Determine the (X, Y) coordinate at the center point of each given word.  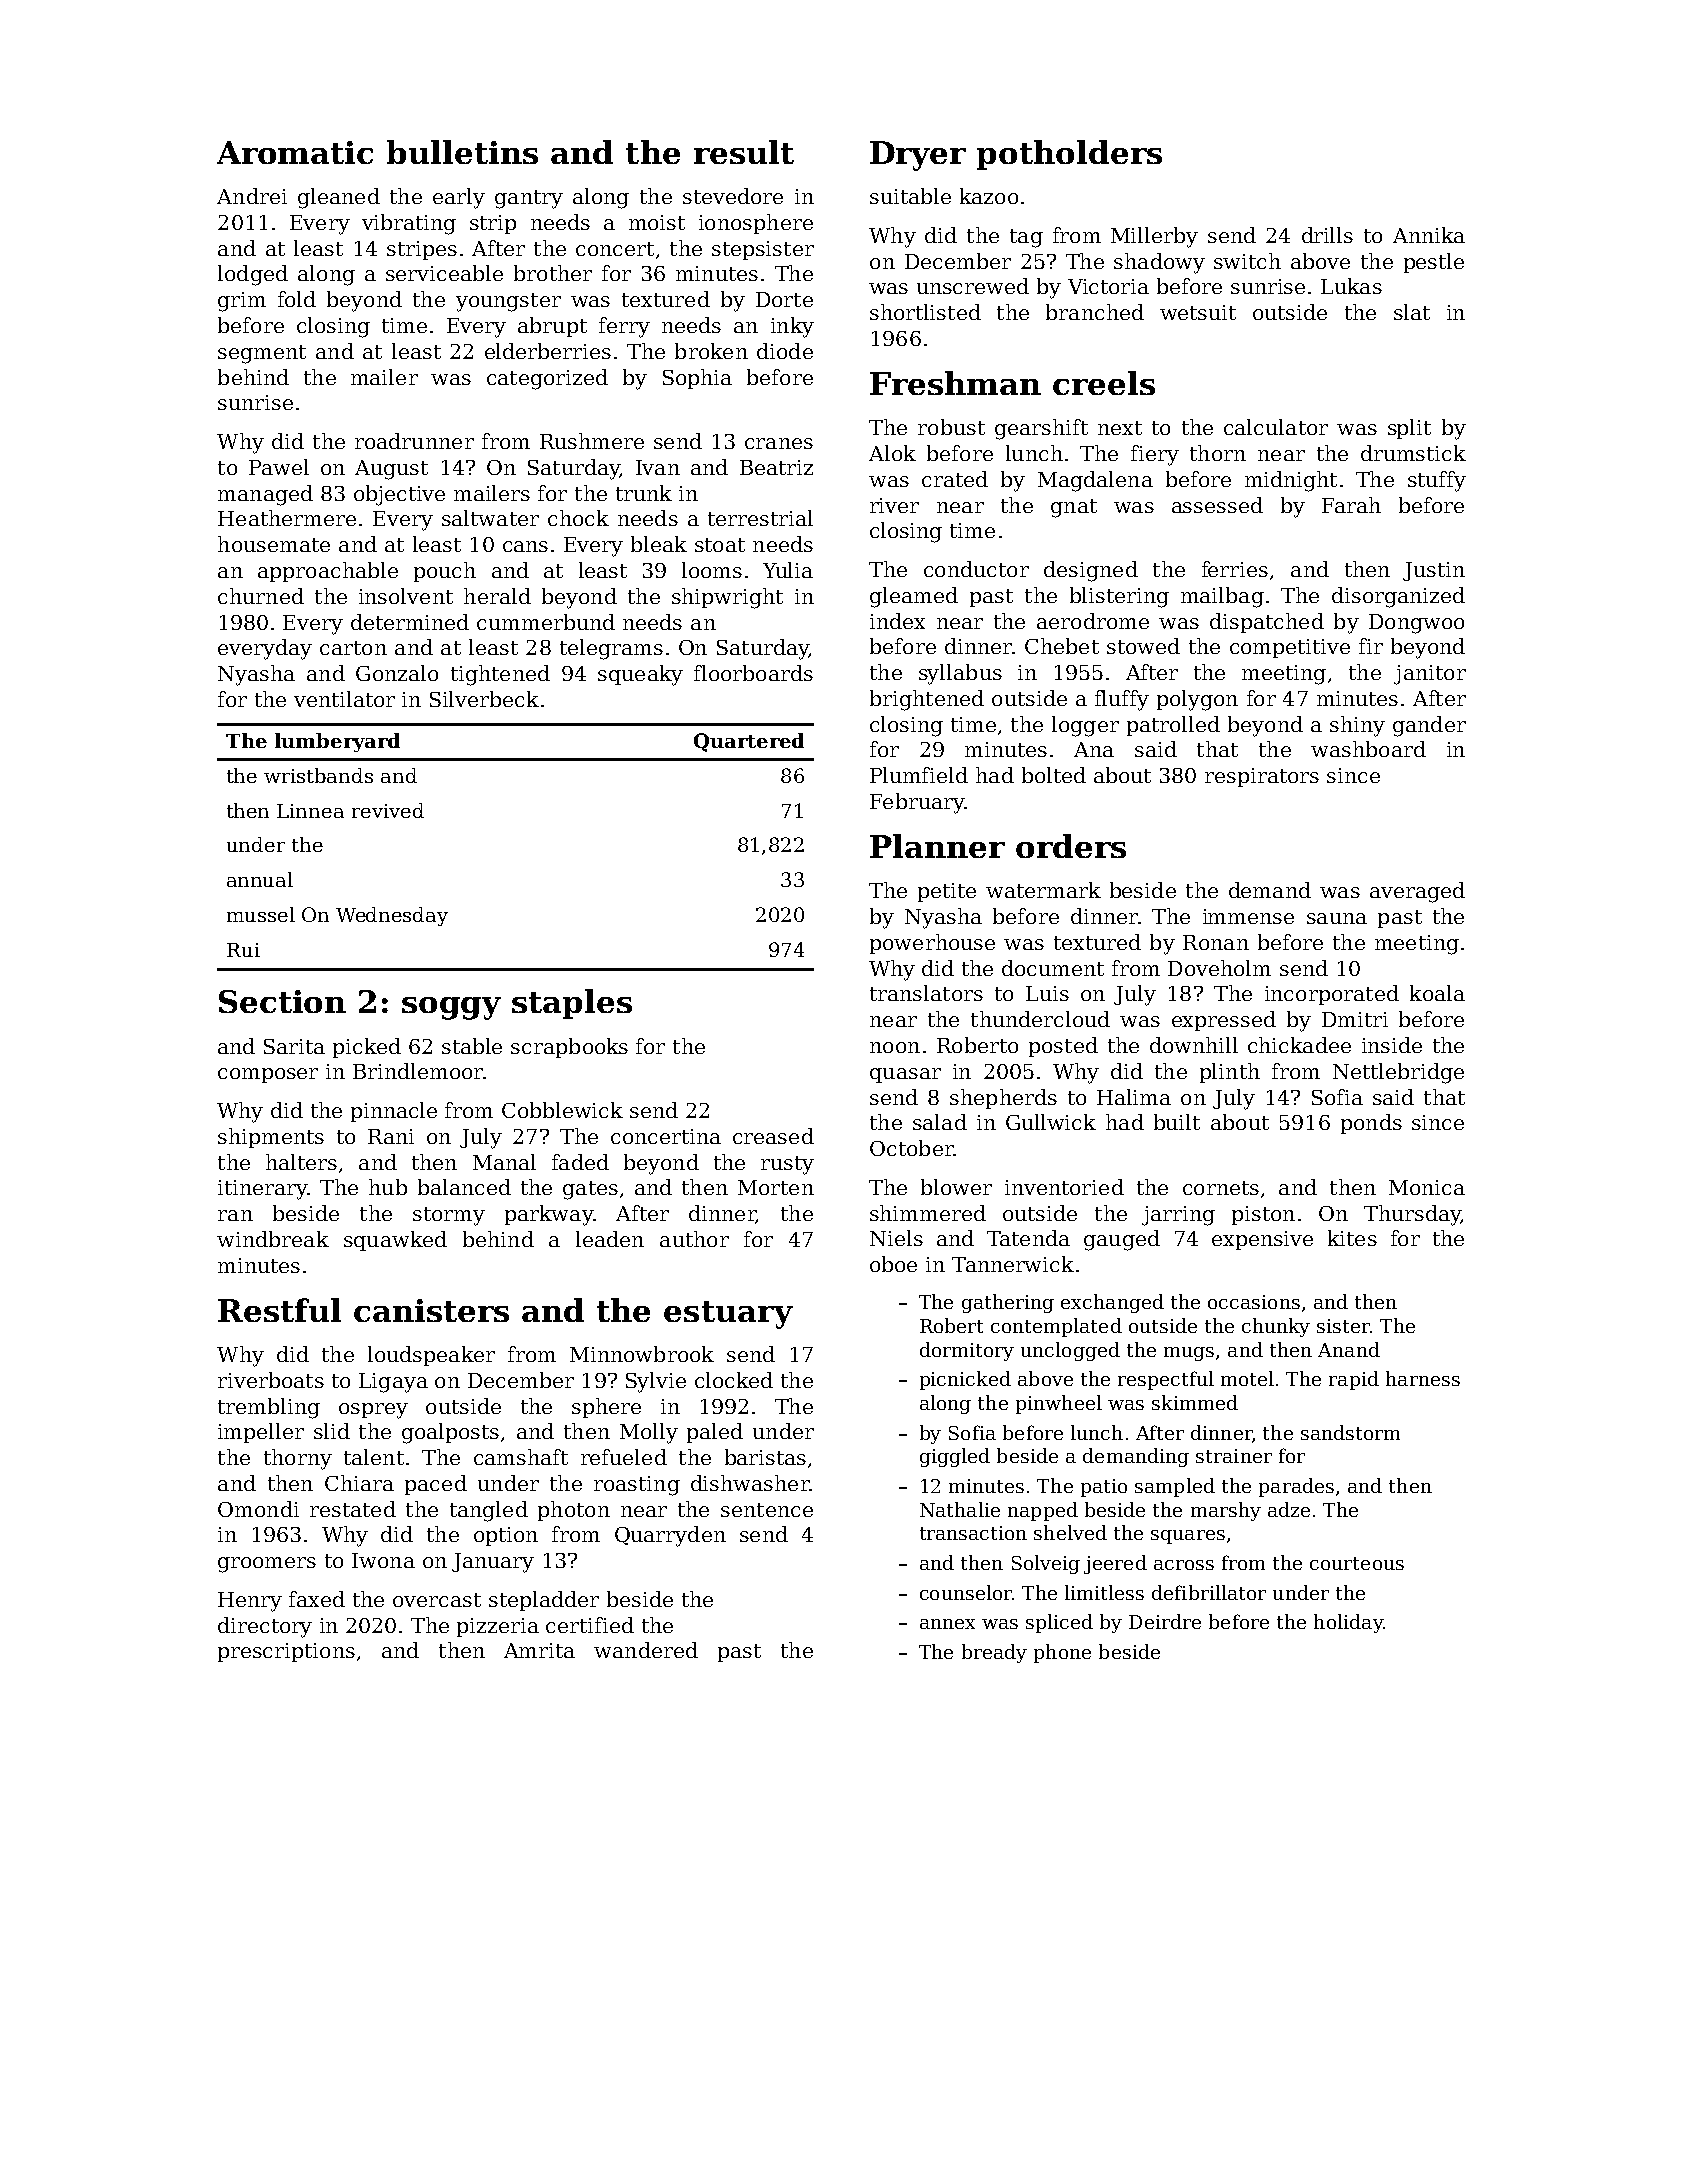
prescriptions (286, 1652)
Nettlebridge (1398, 1073)
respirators (1262, 777)
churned (261, 596)
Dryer (918, 156)
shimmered (928, 1213)
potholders (1069, 155)
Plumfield (919, 775)
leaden (610, 1239)
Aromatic (295, 152)
